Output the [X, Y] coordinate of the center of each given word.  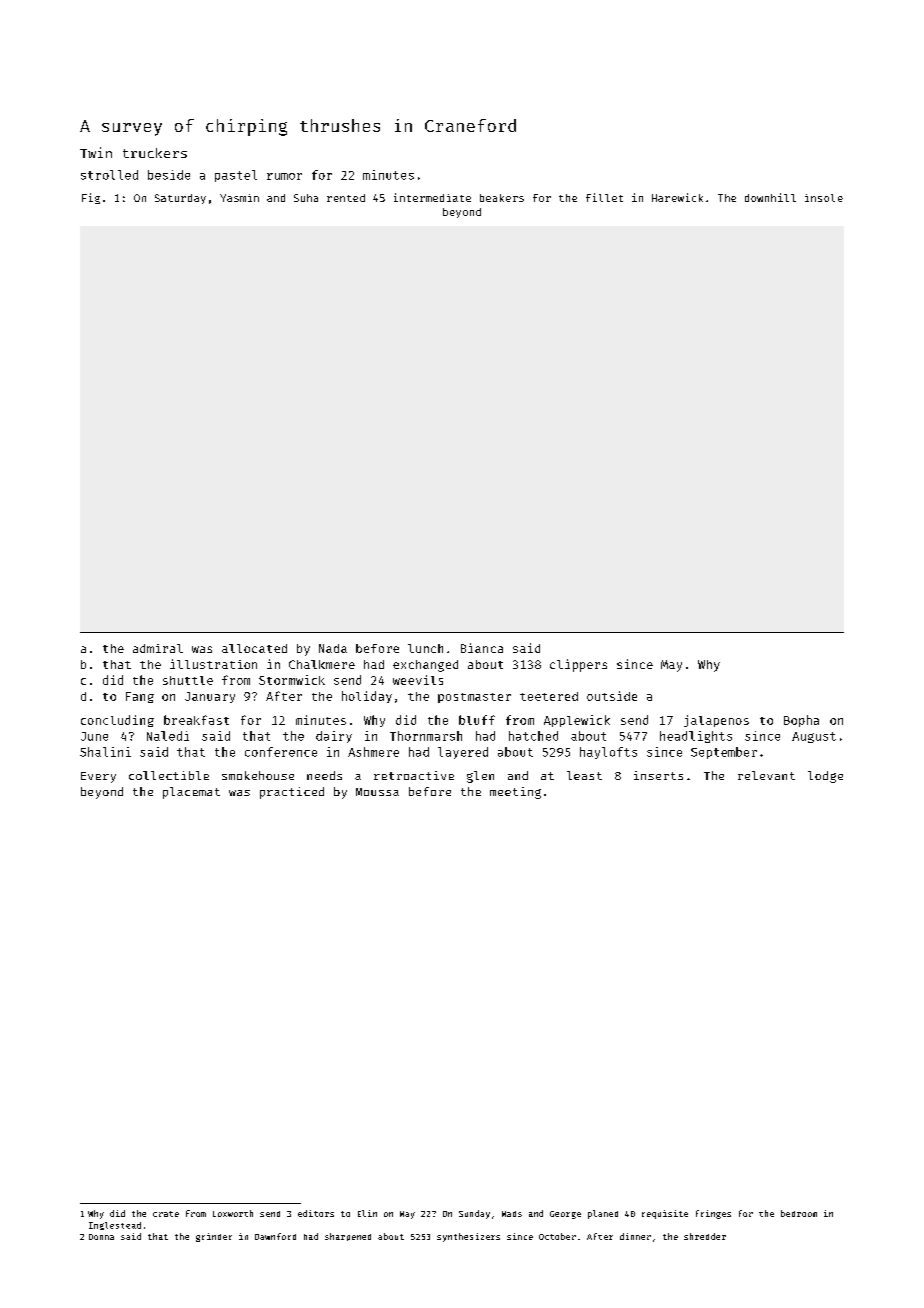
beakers [502, 198]
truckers [155, 153]
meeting [515, 793]
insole [824, 198]
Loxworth [233, 1213]
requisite [665, 1214]
